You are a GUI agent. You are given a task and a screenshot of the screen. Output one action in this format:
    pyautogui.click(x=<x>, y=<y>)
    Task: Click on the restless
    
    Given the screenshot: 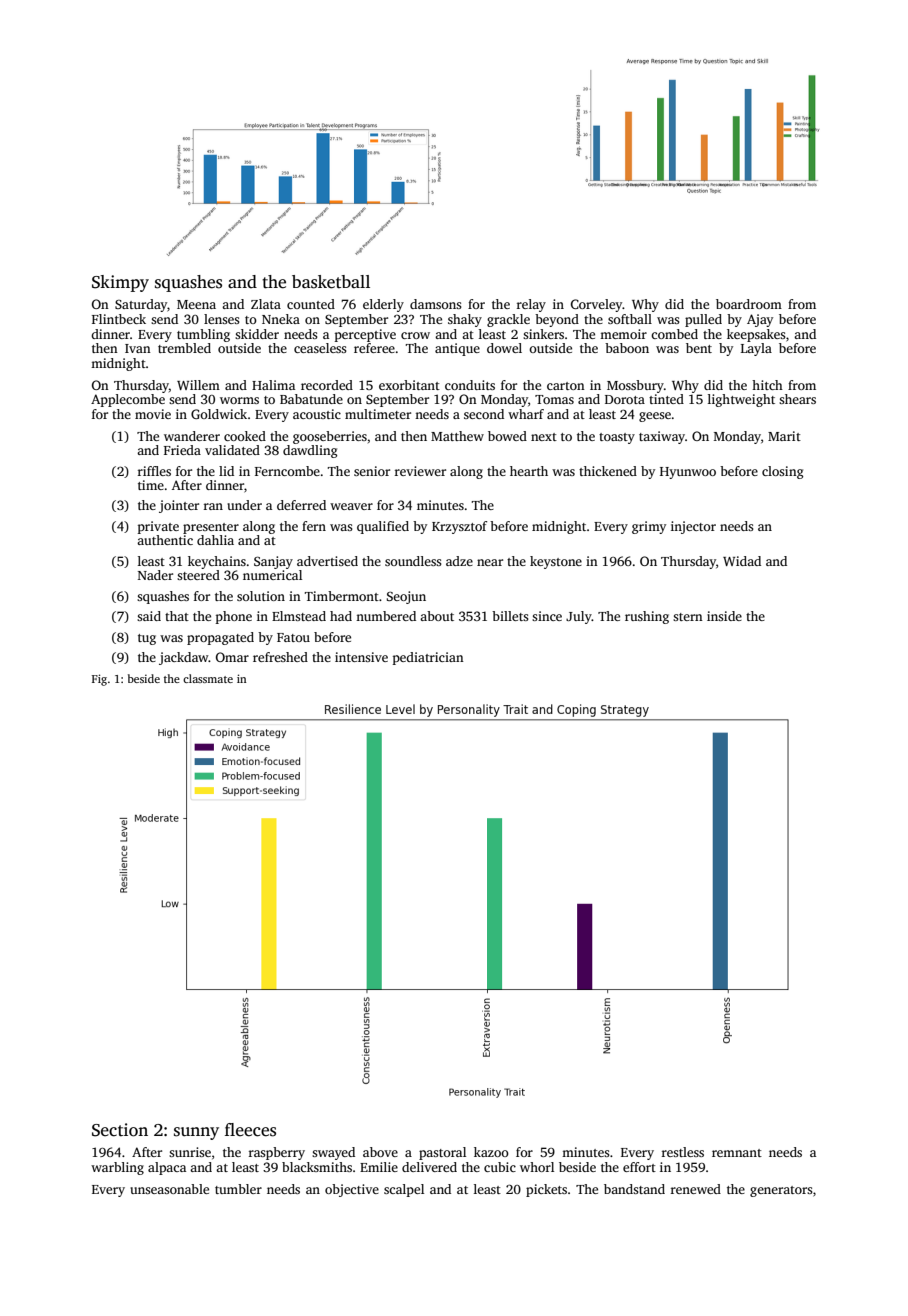 What is the action you would take?
    pyautogui.click(x=683, y=1152)
